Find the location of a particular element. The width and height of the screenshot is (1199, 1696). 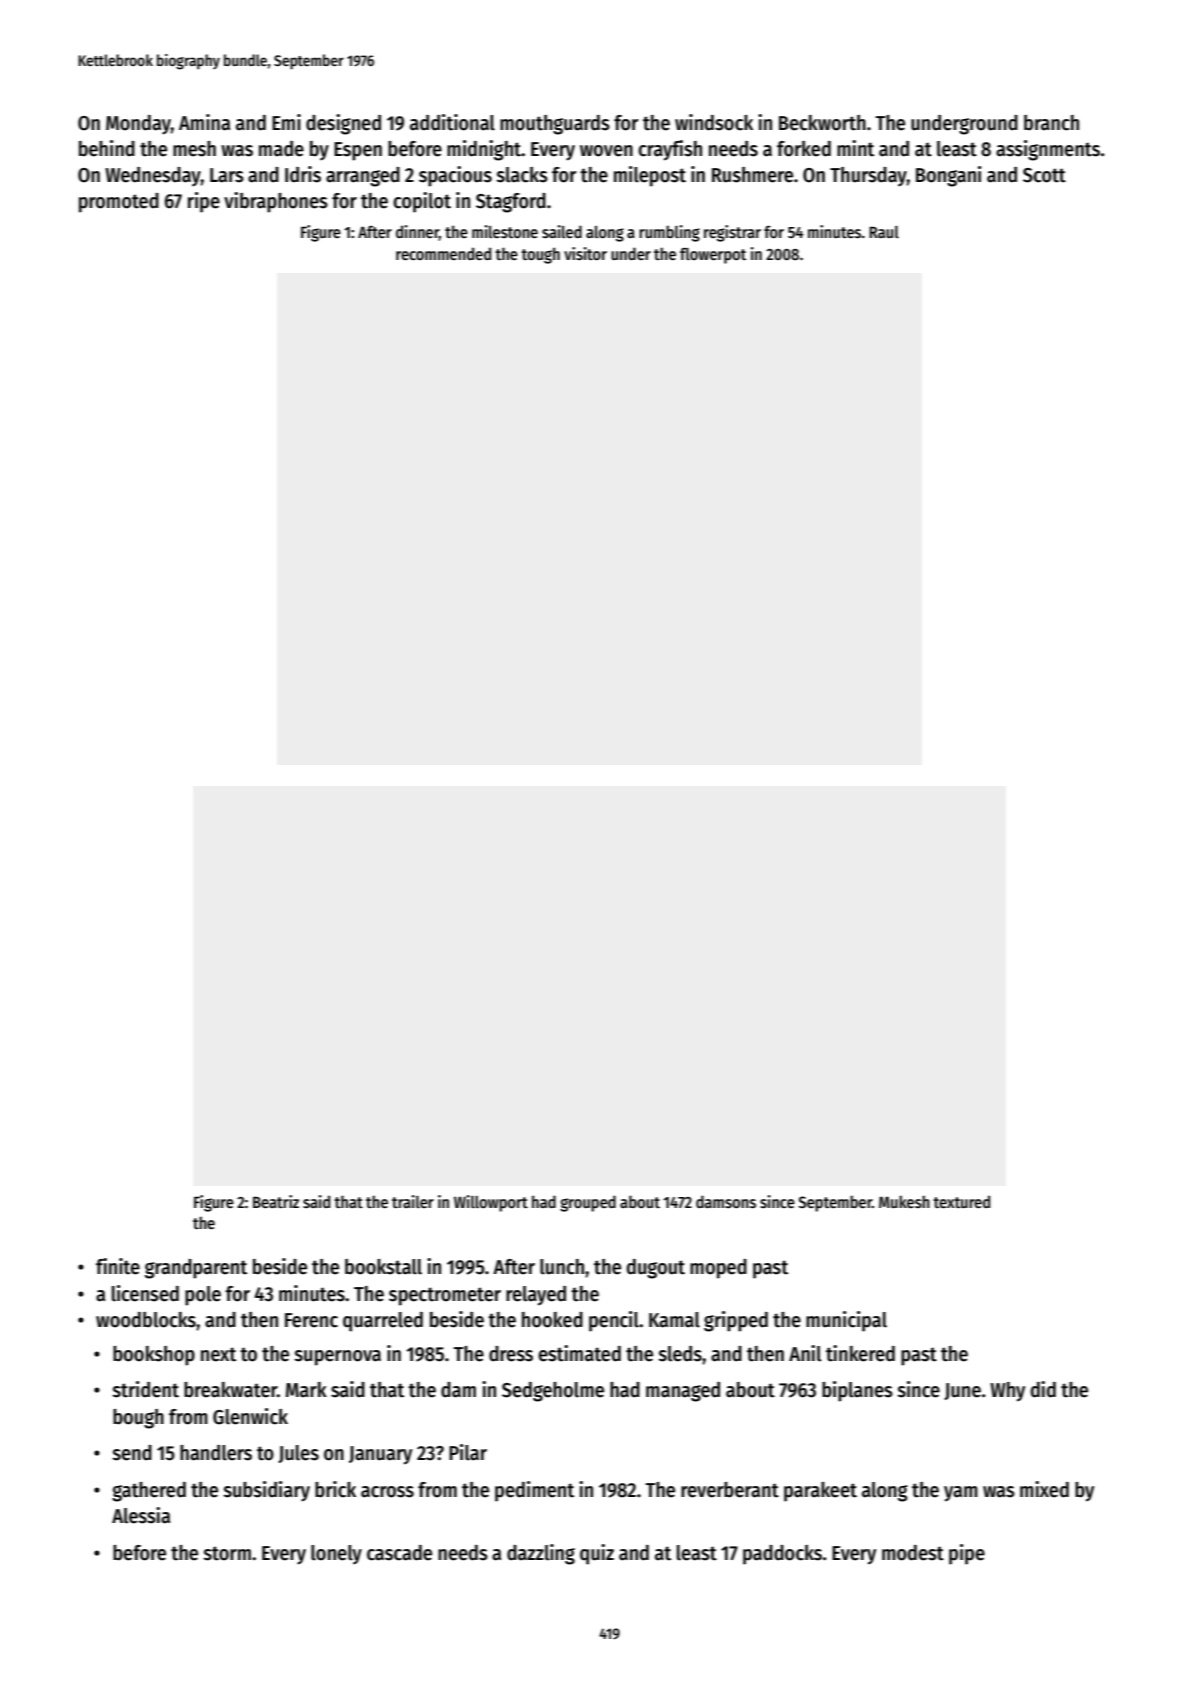

lonely is located at coordinates (336, 1554).
